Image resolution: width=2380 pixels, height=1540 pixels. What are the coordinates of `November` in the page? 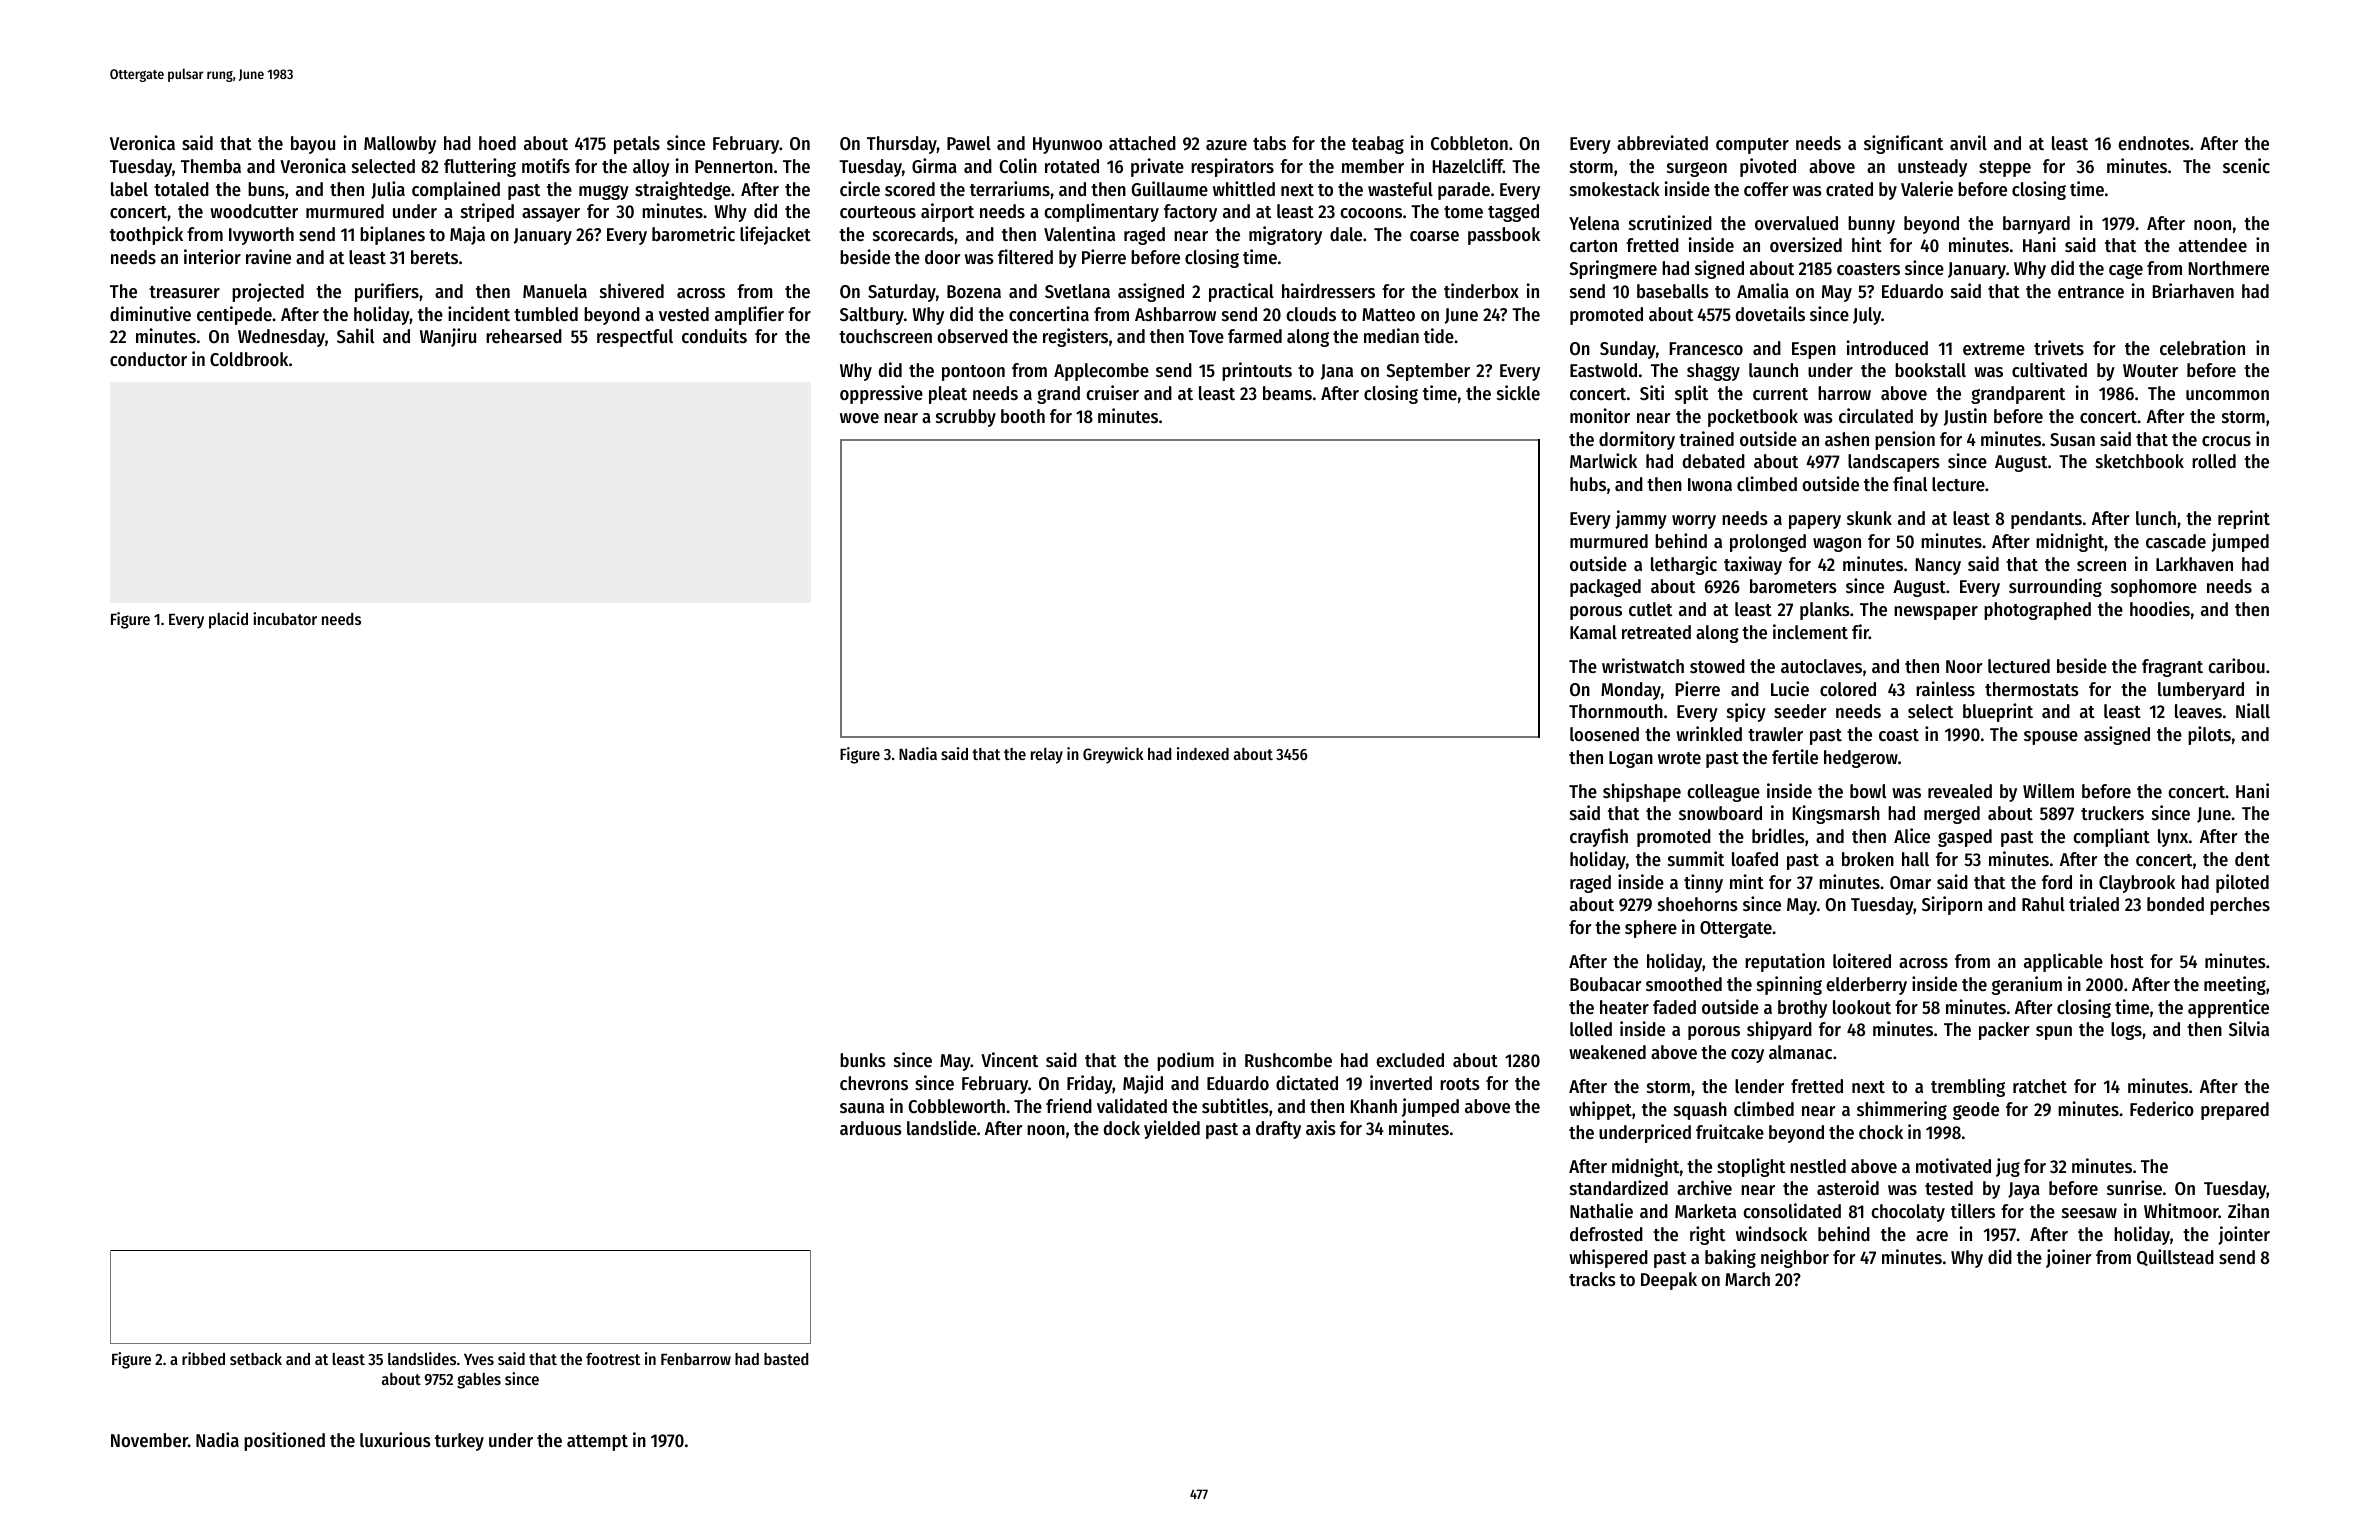 It's located at (149, 1440).
